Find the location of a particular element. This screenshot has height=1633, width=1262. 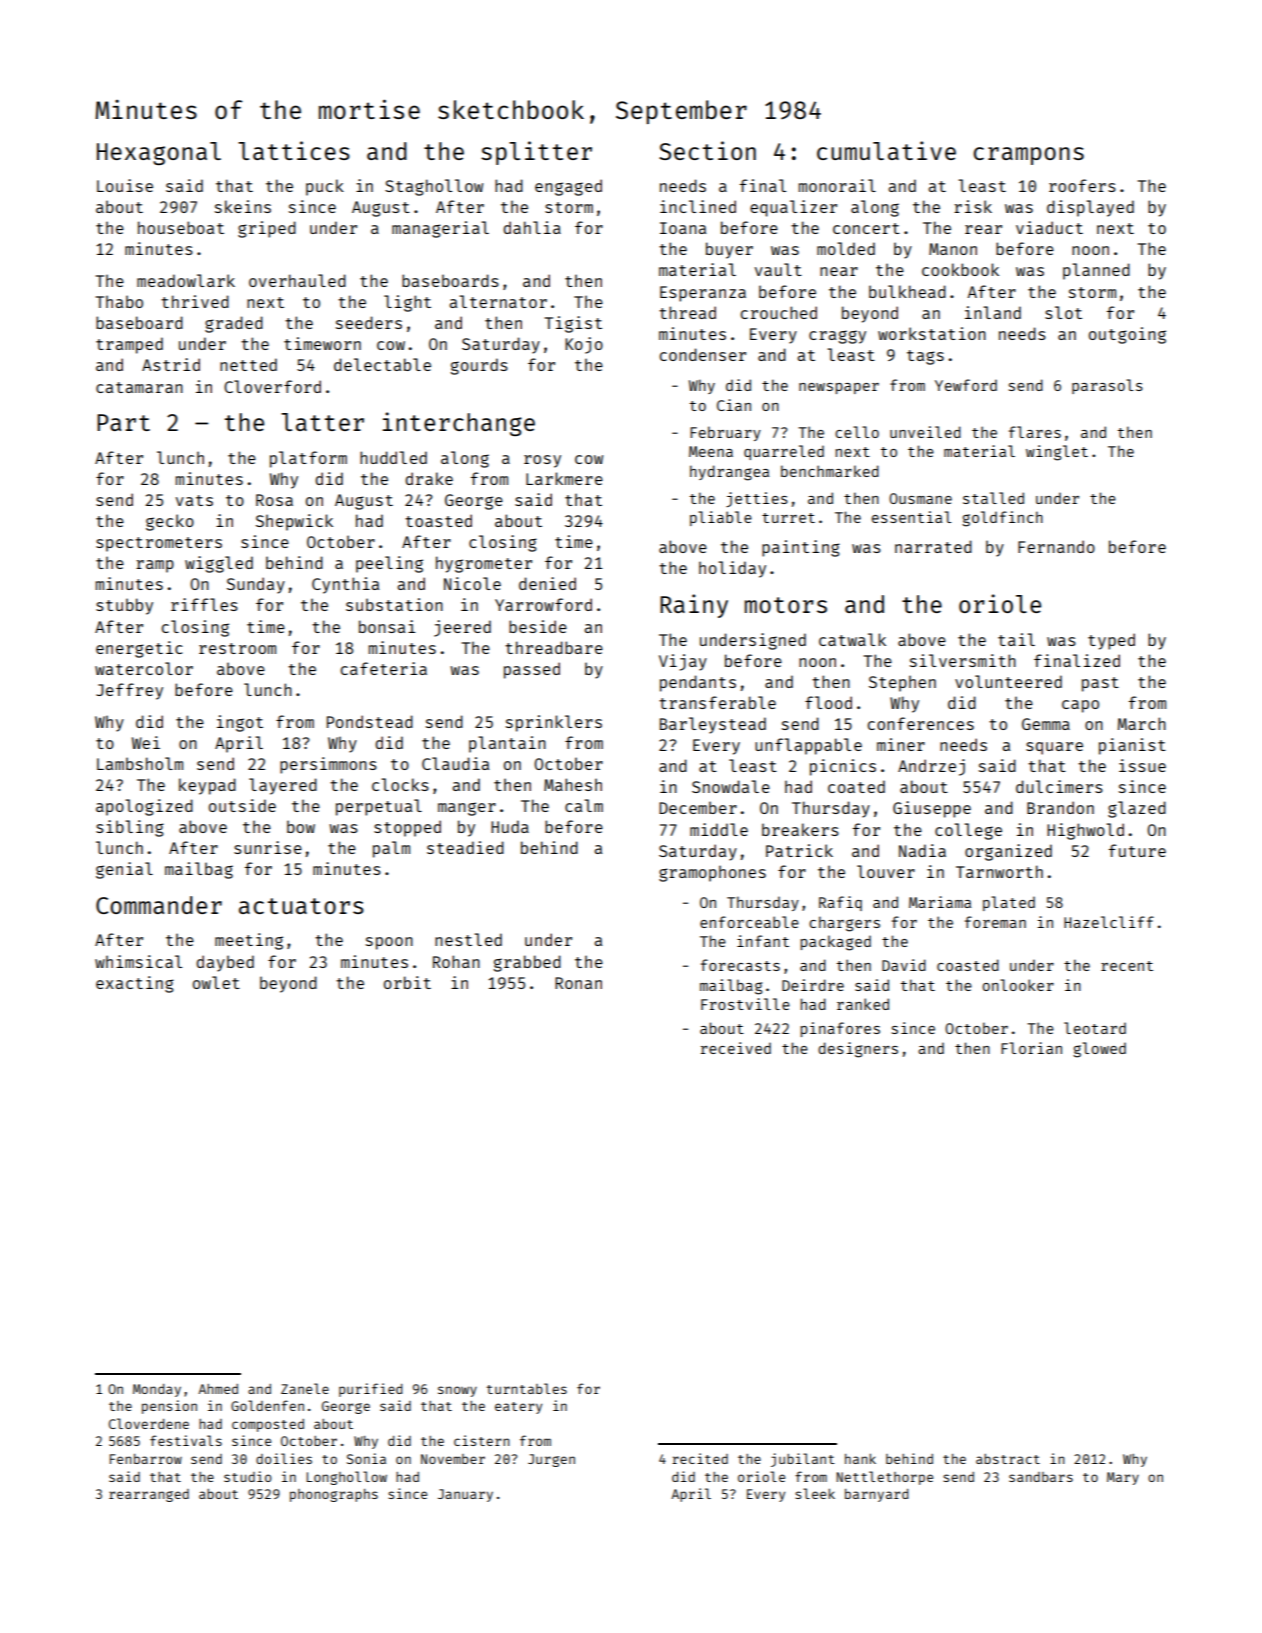

houseboat is located at coordinates (181, 227).
